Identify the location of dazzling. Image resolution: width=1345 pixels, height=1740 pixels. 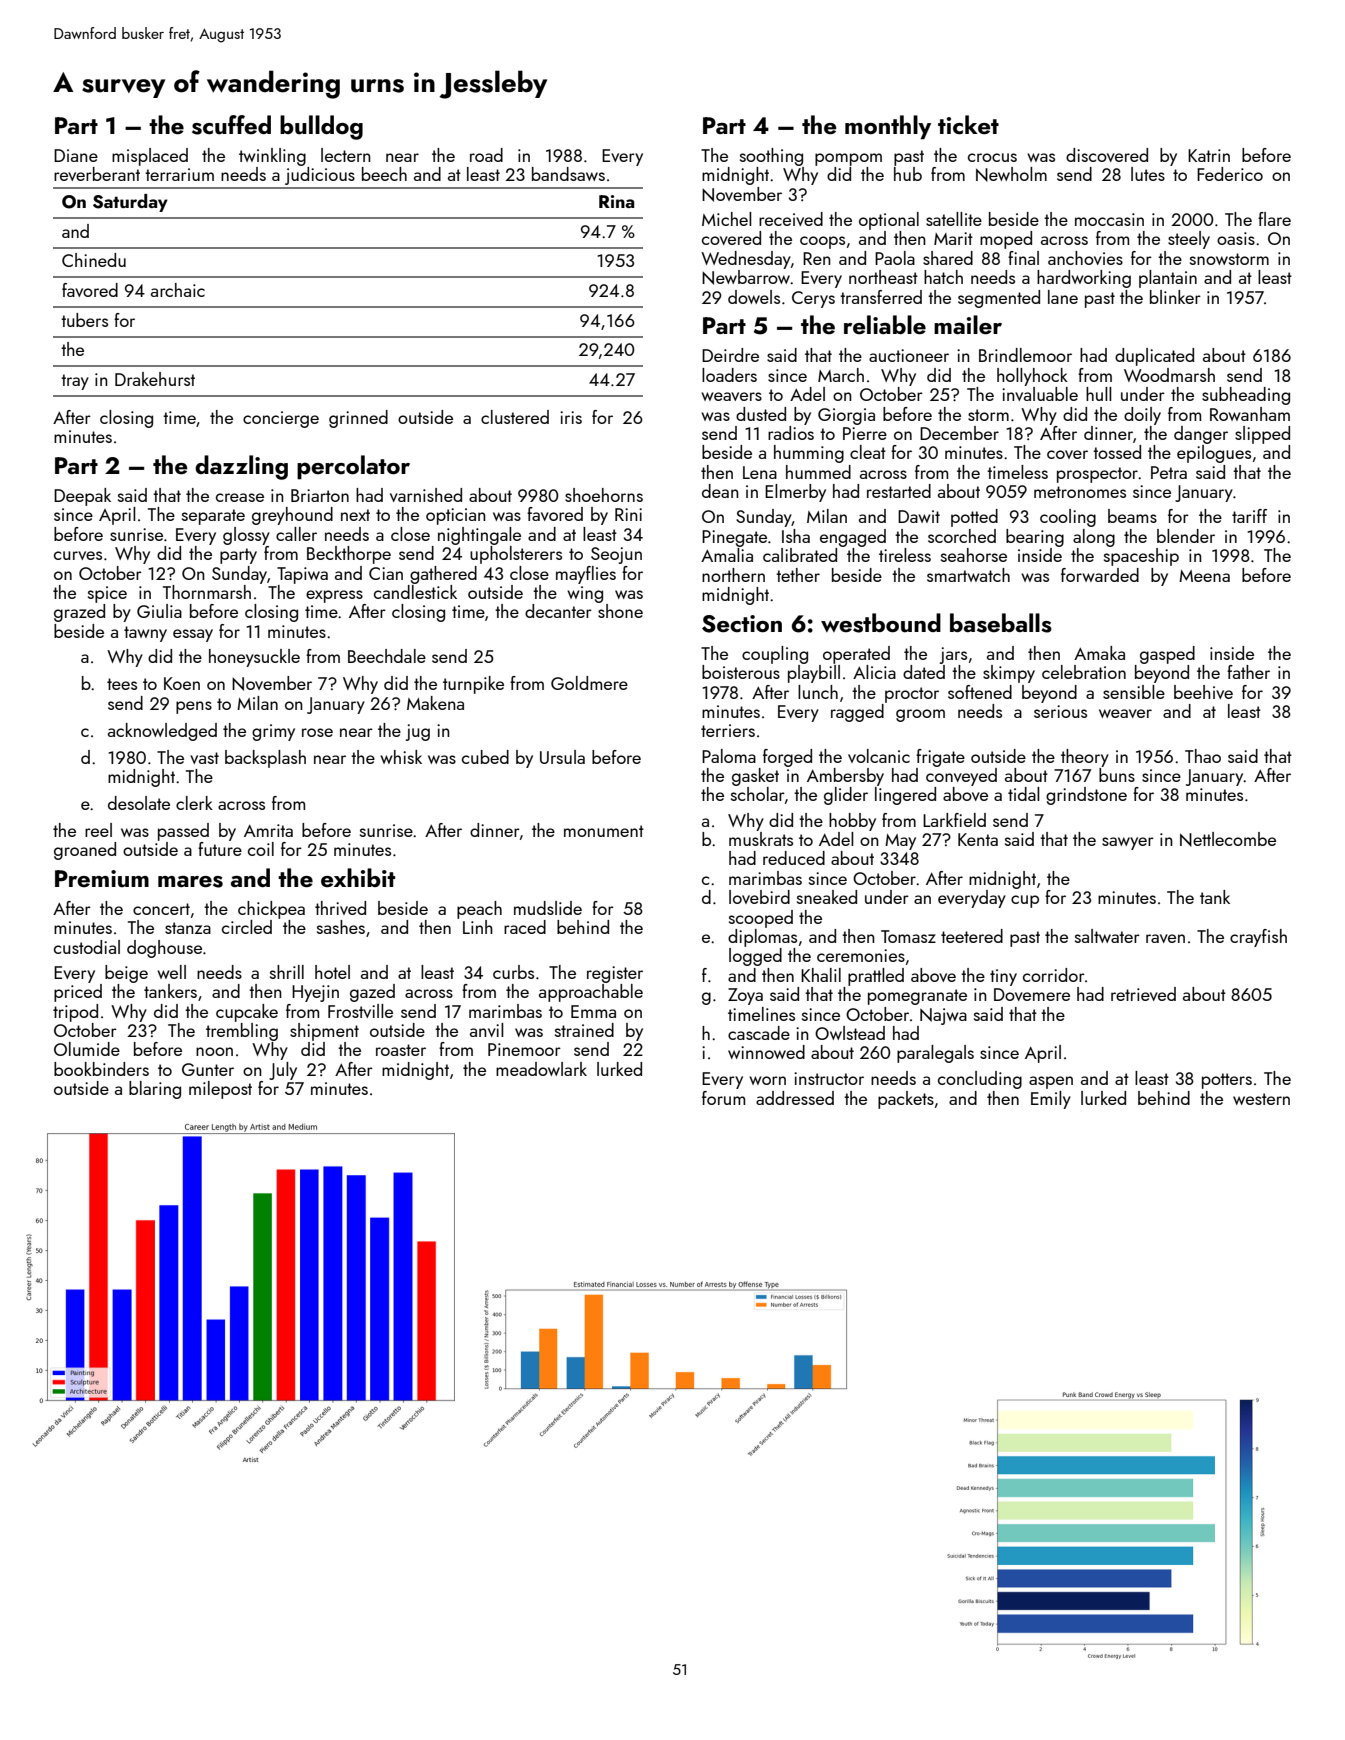
(241, 467).
